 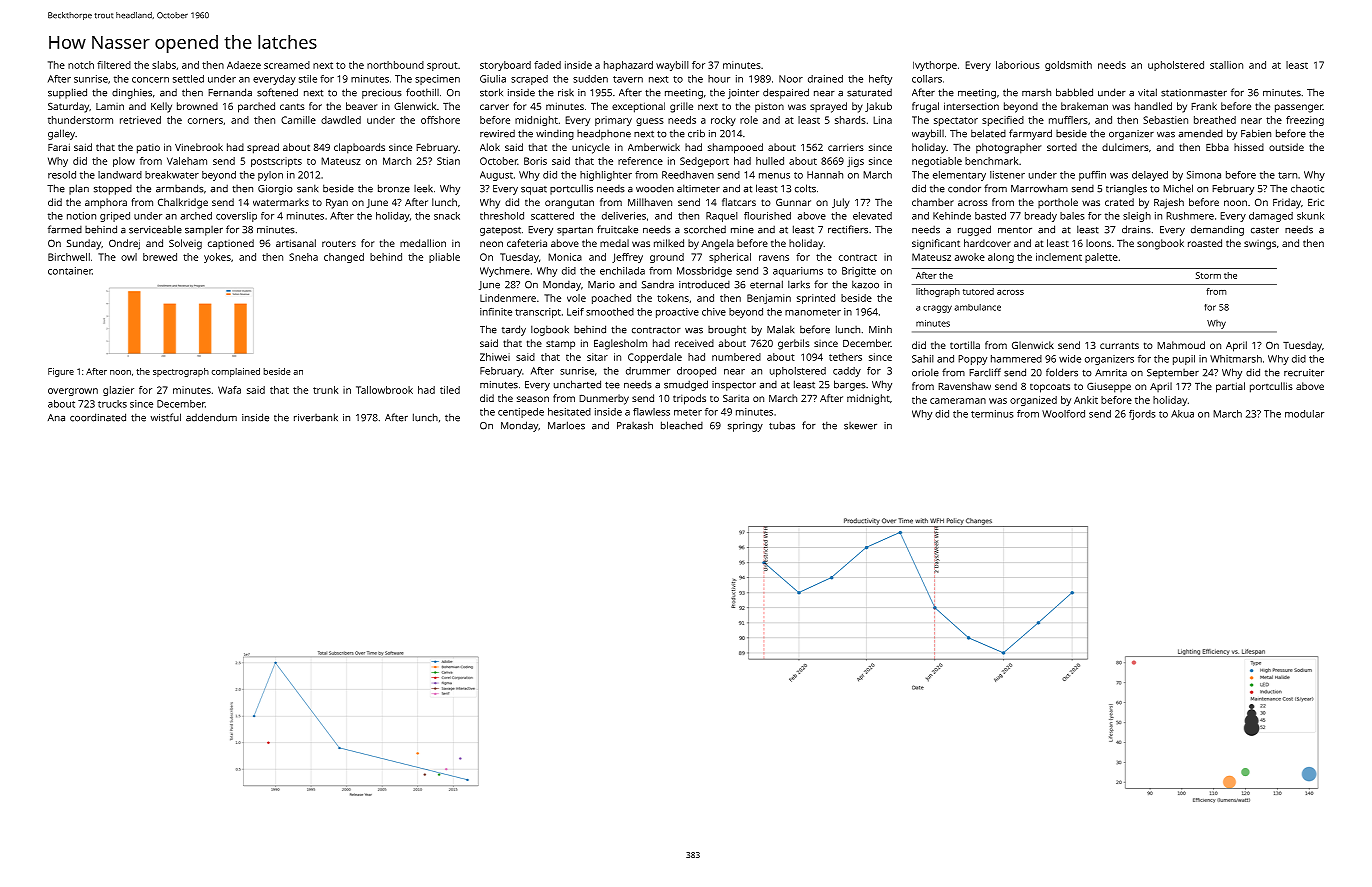 I want to click on screamed, so click(x=287, y=65).
